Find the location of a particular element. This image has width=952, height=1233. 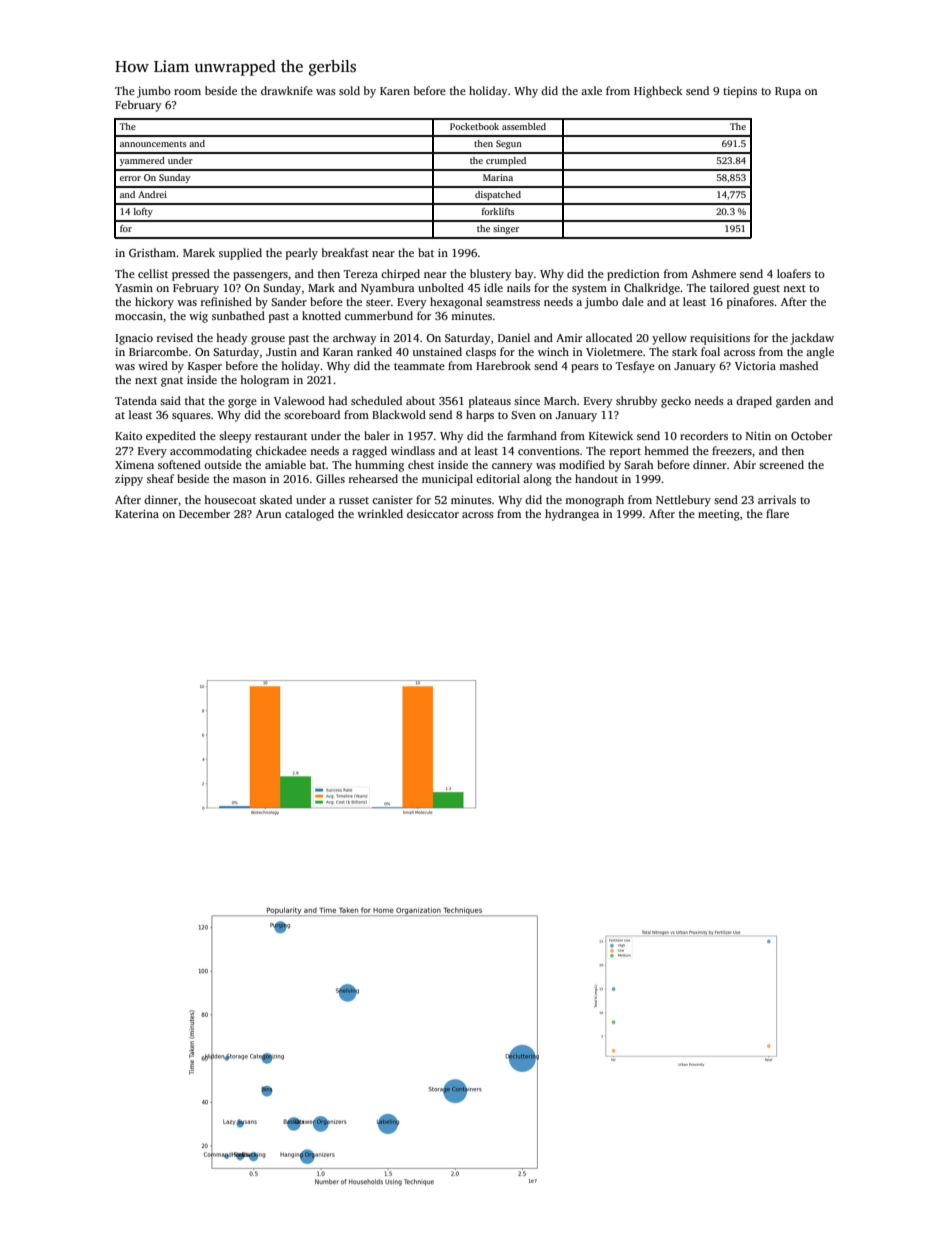

jackdaw is located at coordinates (812, 339).
